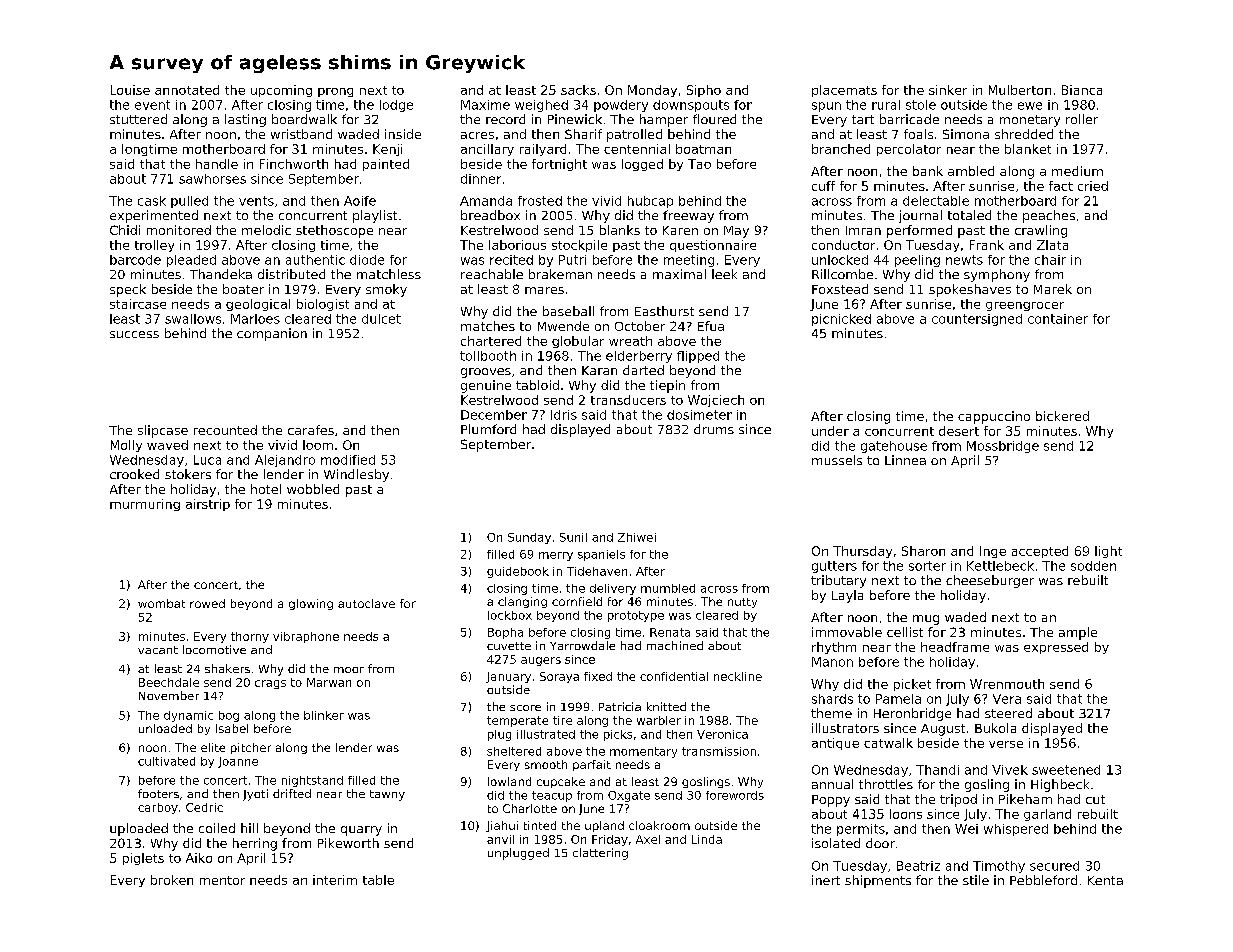 Image resolution: width=1233 pixels, height=952 pixels. What do you see at coordinates (1053, 289) in the screenshot?
I see `Marek` at bounding box center [1053, 289].
